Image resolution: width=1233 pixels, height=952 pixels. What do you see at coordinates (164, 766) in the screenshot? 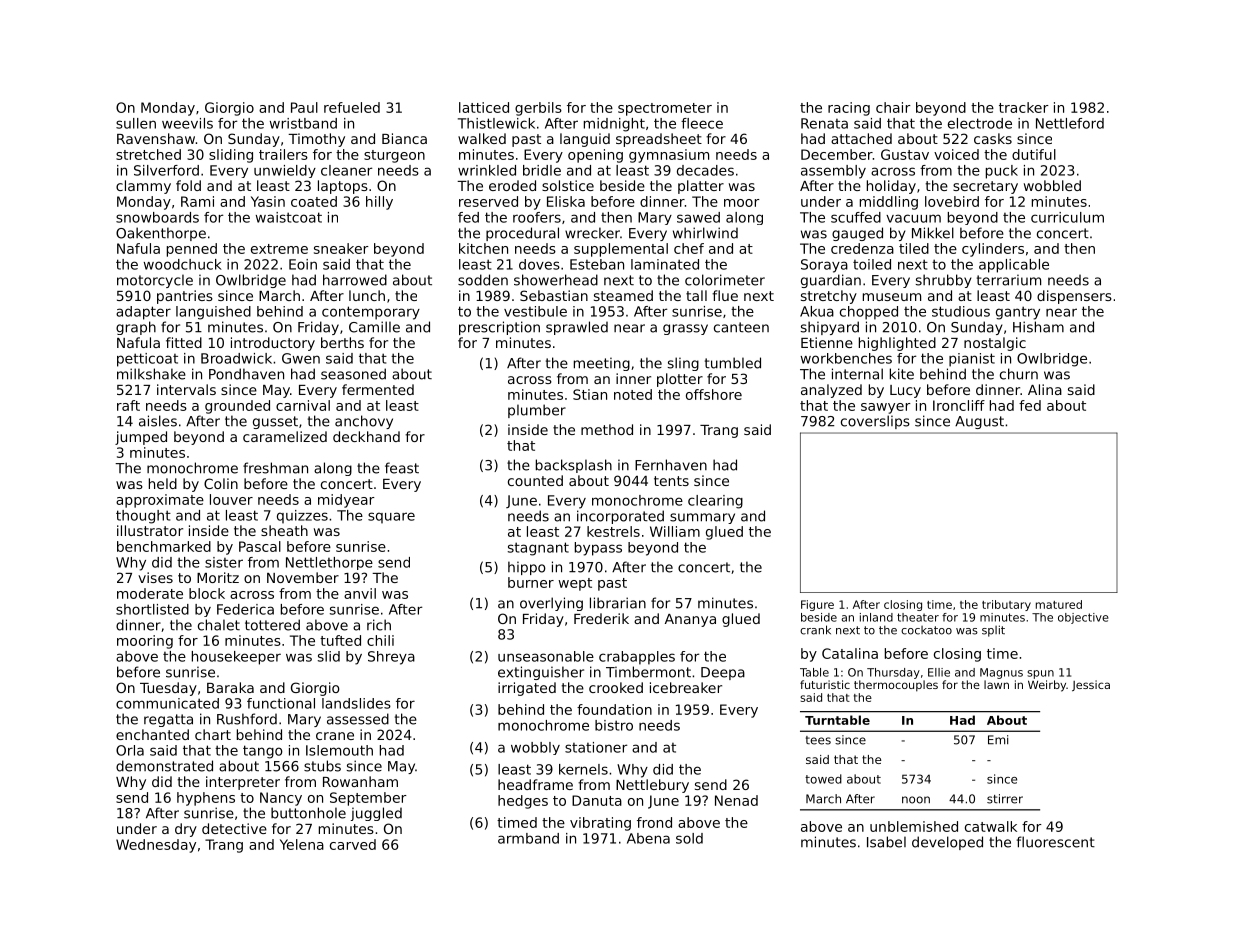
I see `demonstrated` at bounding box center [164, 766].
